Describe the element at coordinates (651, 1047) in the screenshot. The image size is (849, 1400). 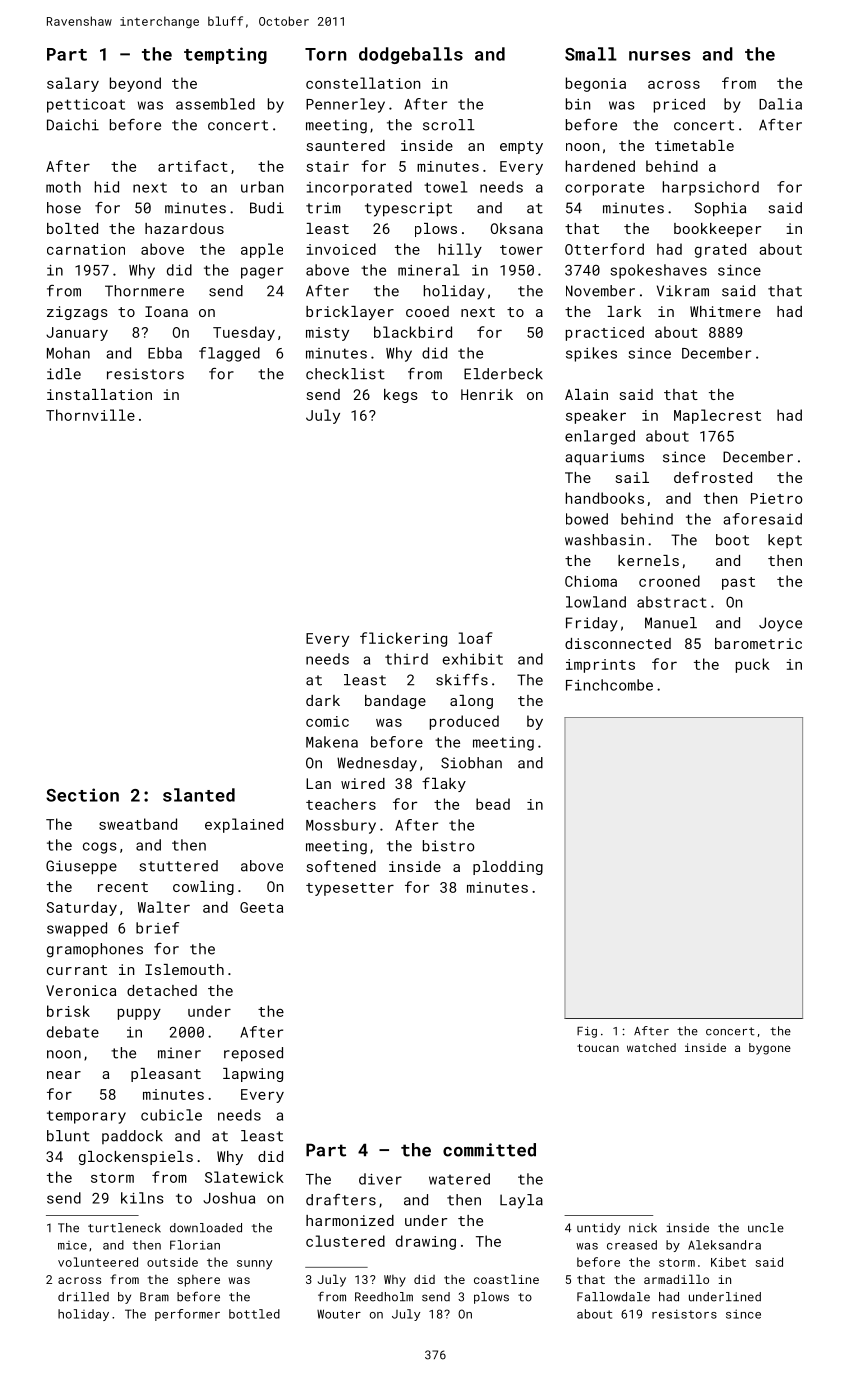
I see `watched` at that location.
